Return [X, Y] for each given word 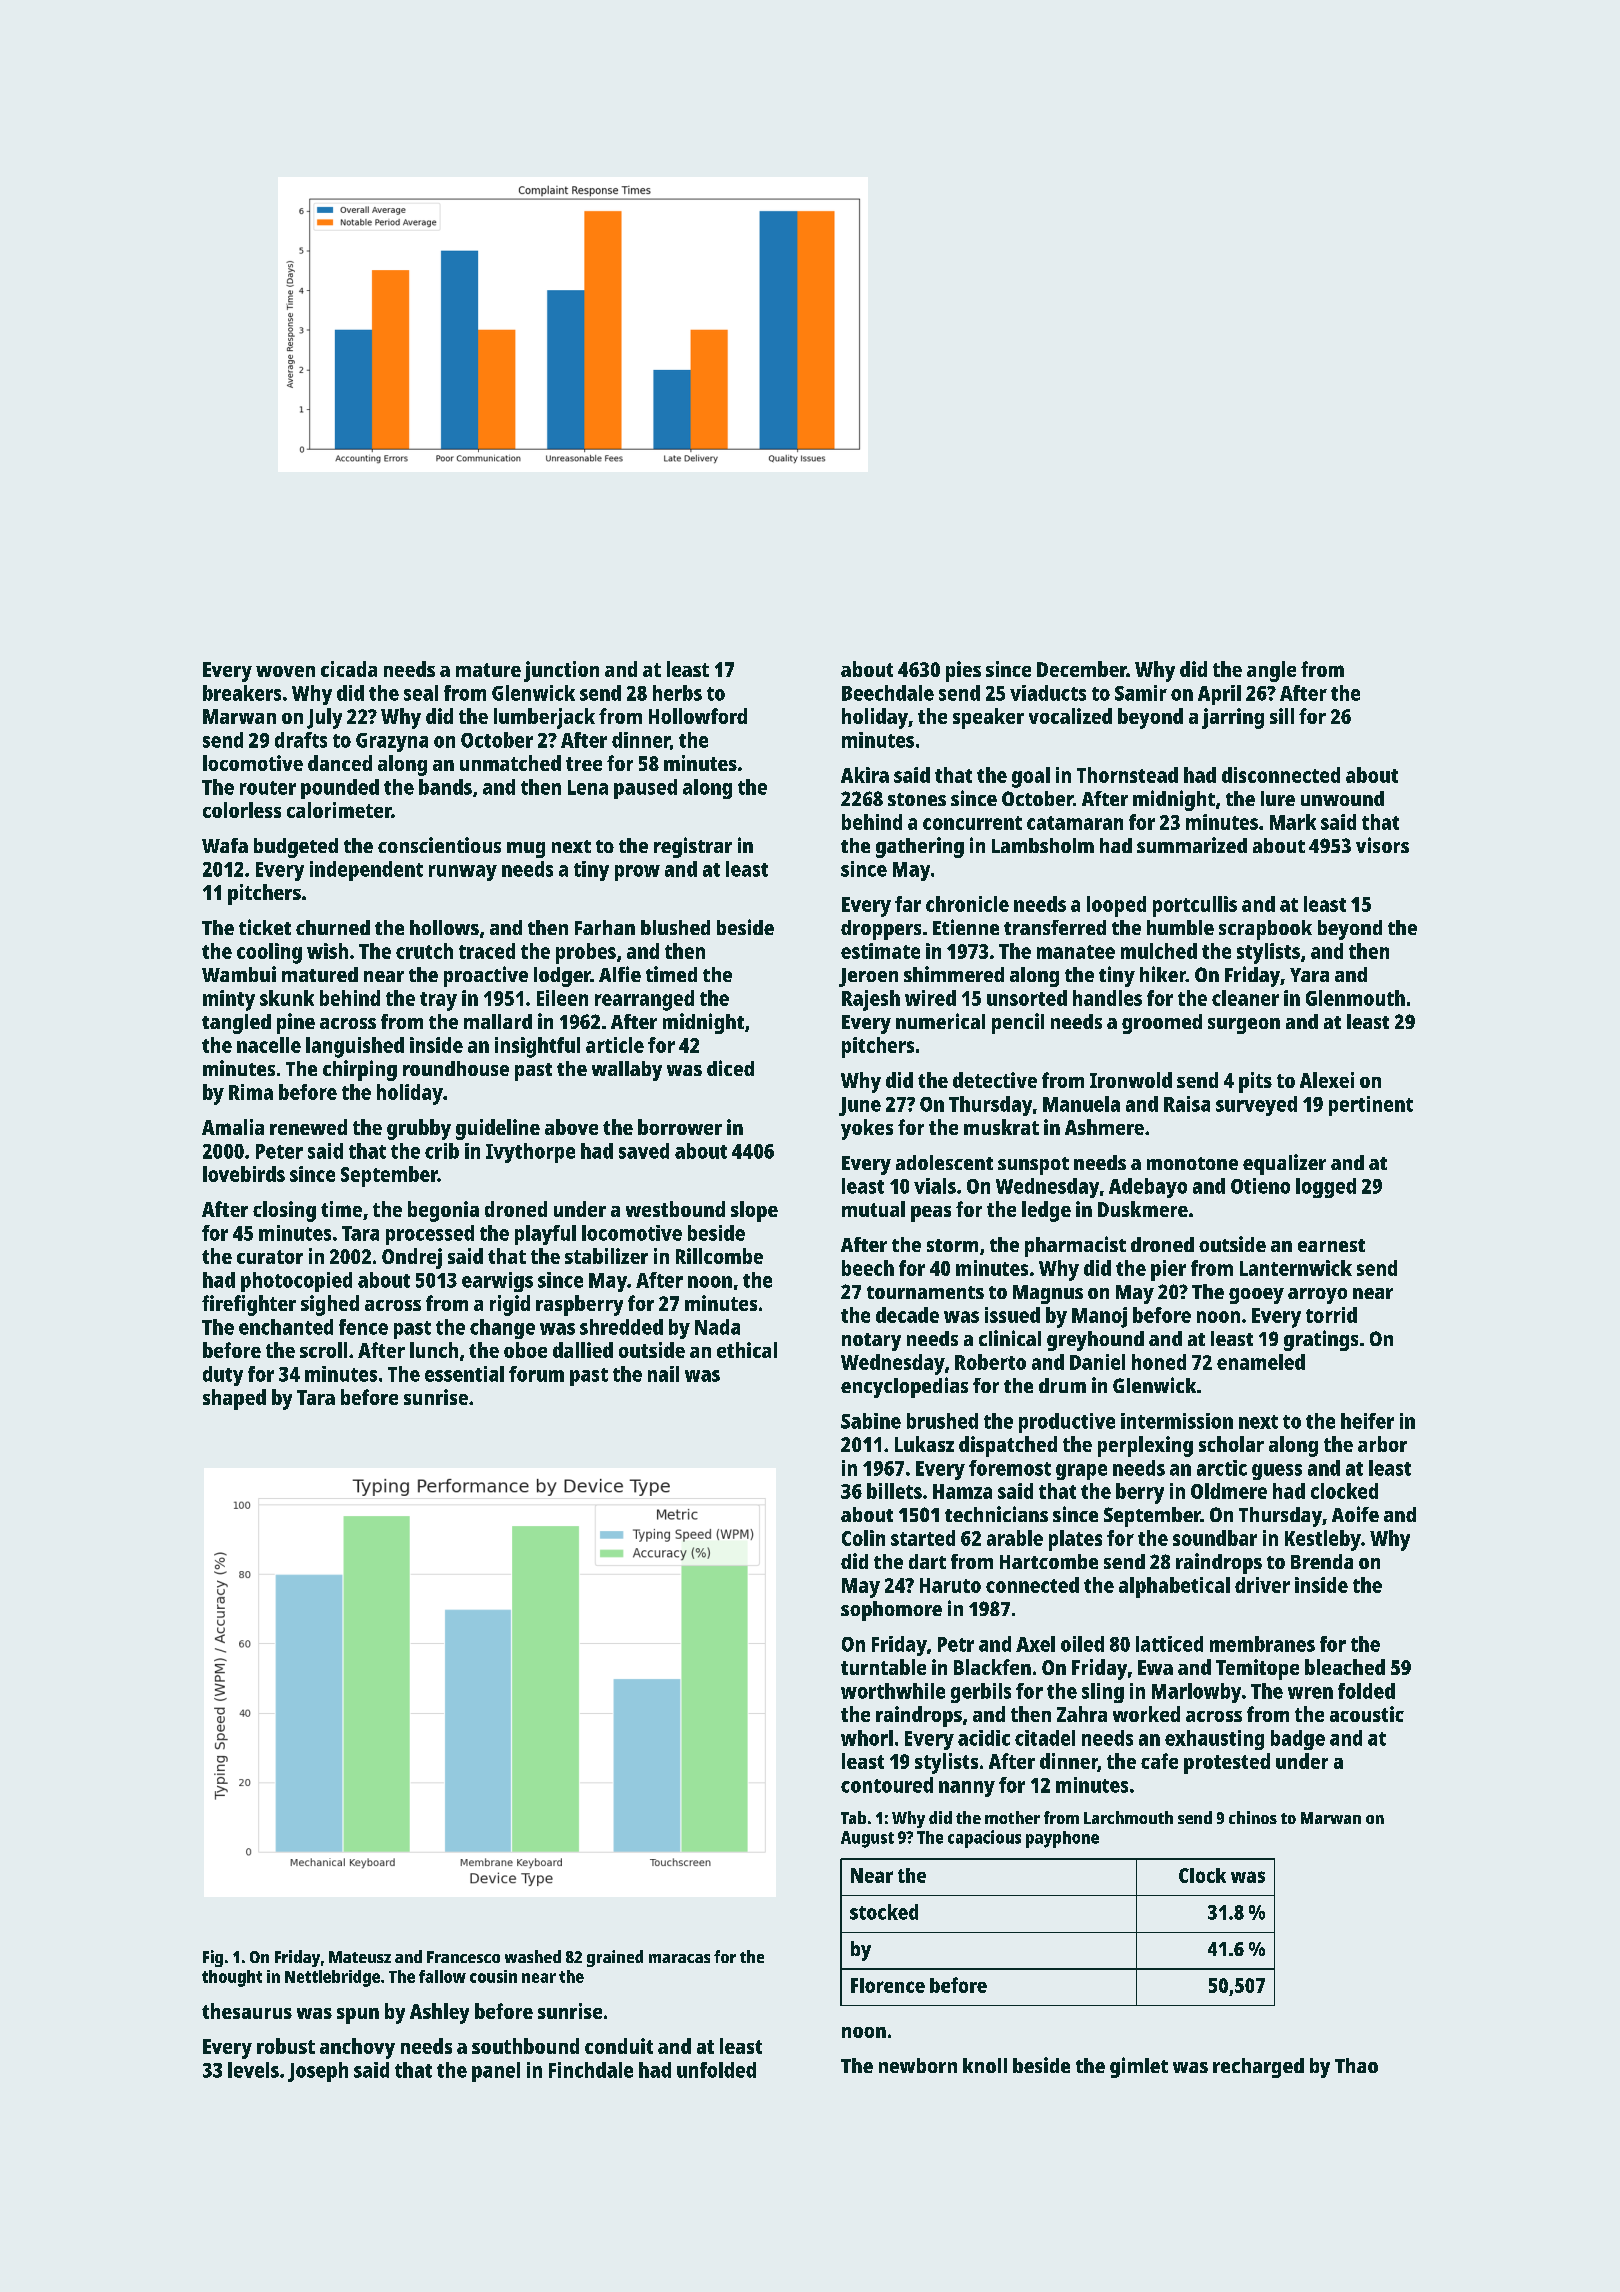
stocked [884, 1912]
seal [421, 693]
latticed [1169, 1644]
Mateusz [360, 1957]
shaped [234, 1399]
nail [663, 1374]
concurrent [972, 823]
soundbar [1215, 1538]
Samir [1141, 693]
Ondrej [412, 1258]
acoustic [1367, 1714]
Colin [863, 1538]
